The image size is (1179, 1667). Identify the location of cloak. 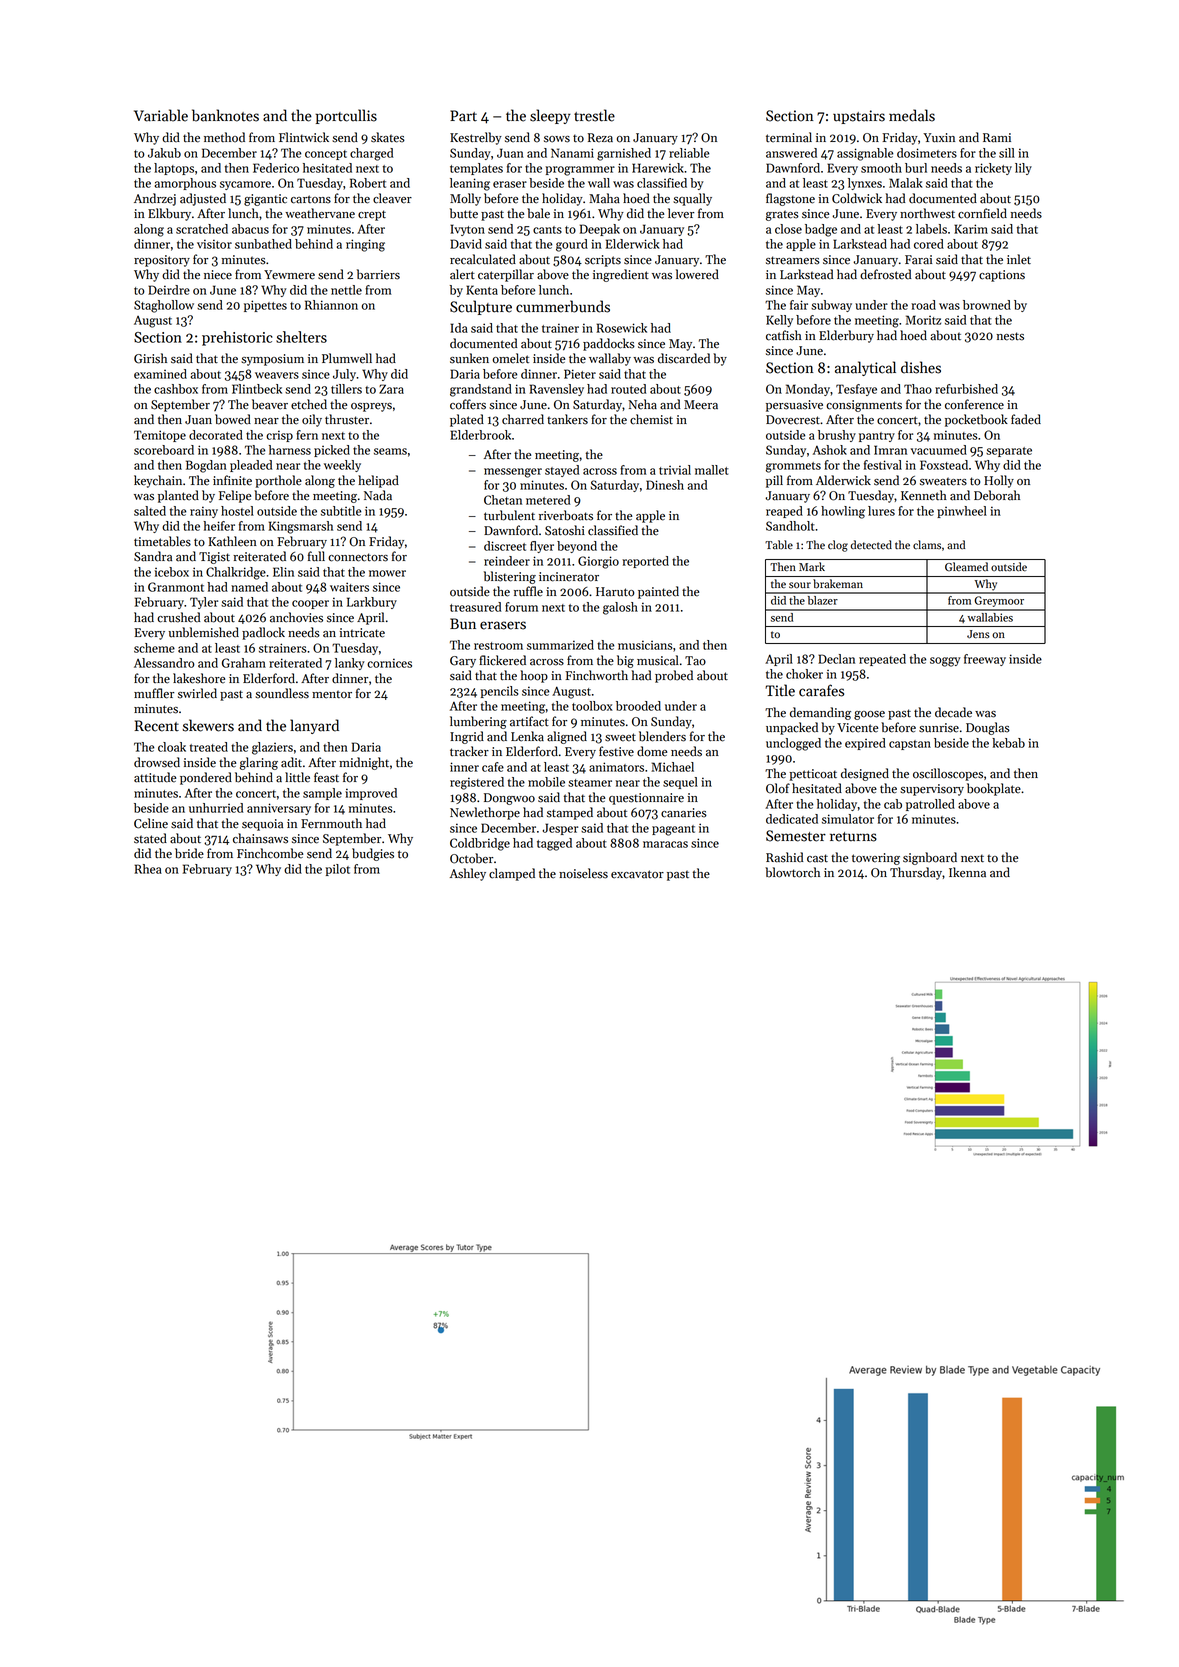
(172, 747).
